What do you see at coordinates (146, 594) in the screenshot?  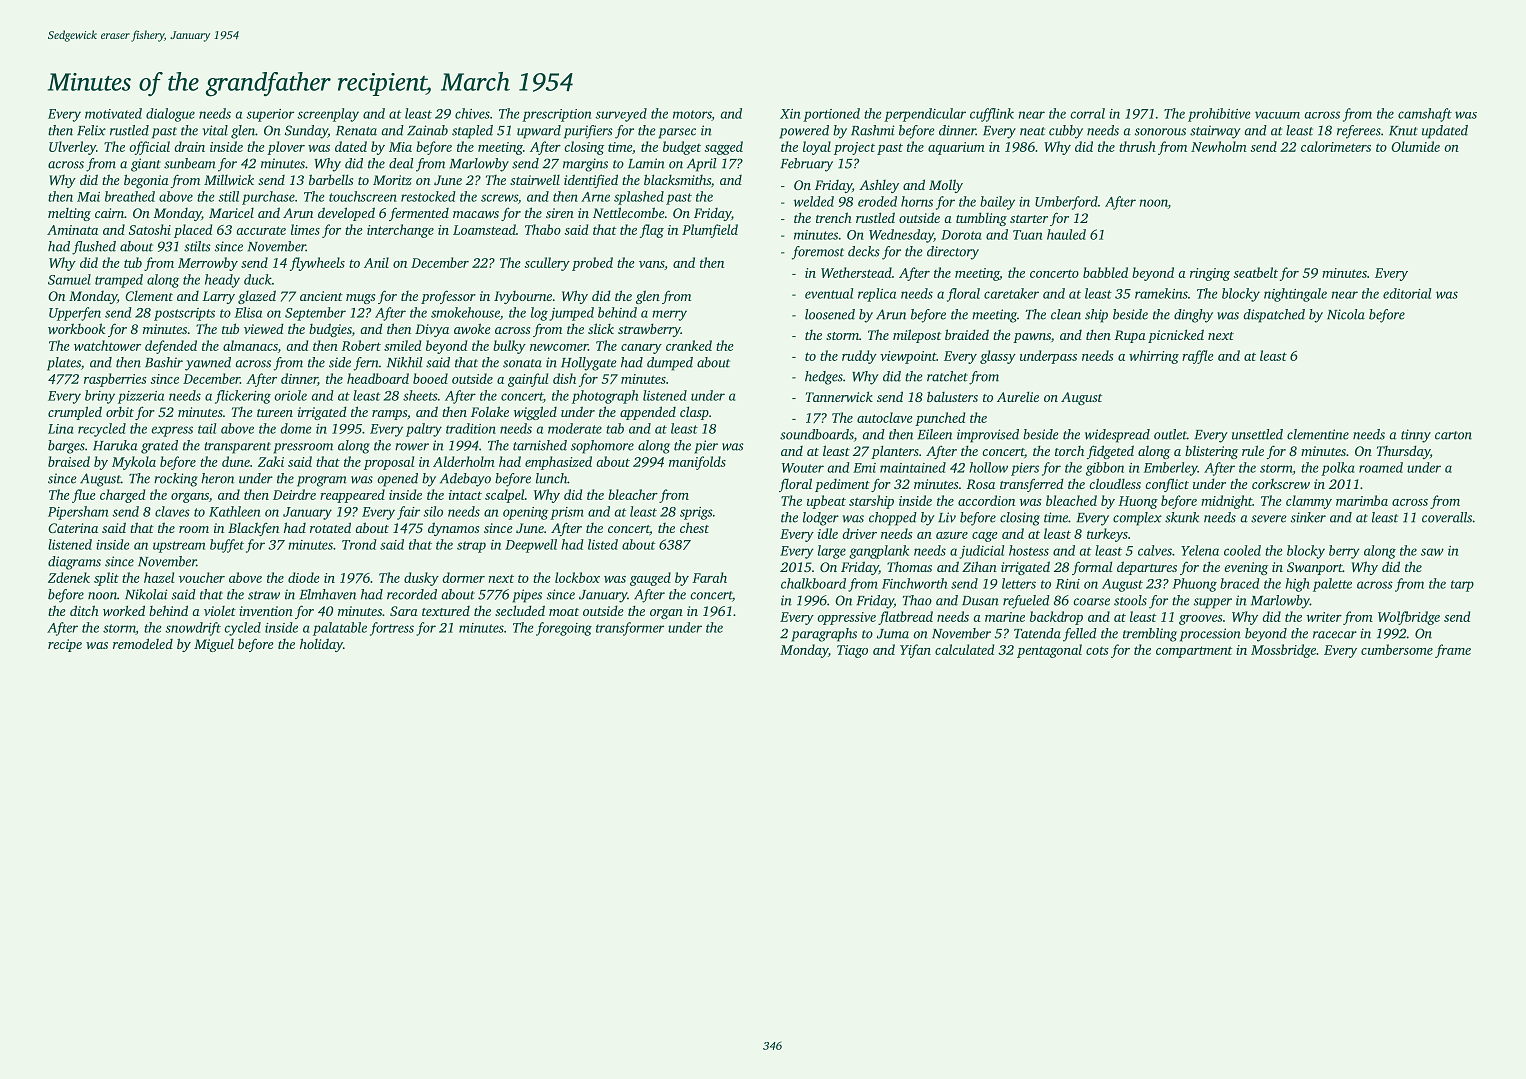 I see `Nikolai` at bounding box center [146, 594].
